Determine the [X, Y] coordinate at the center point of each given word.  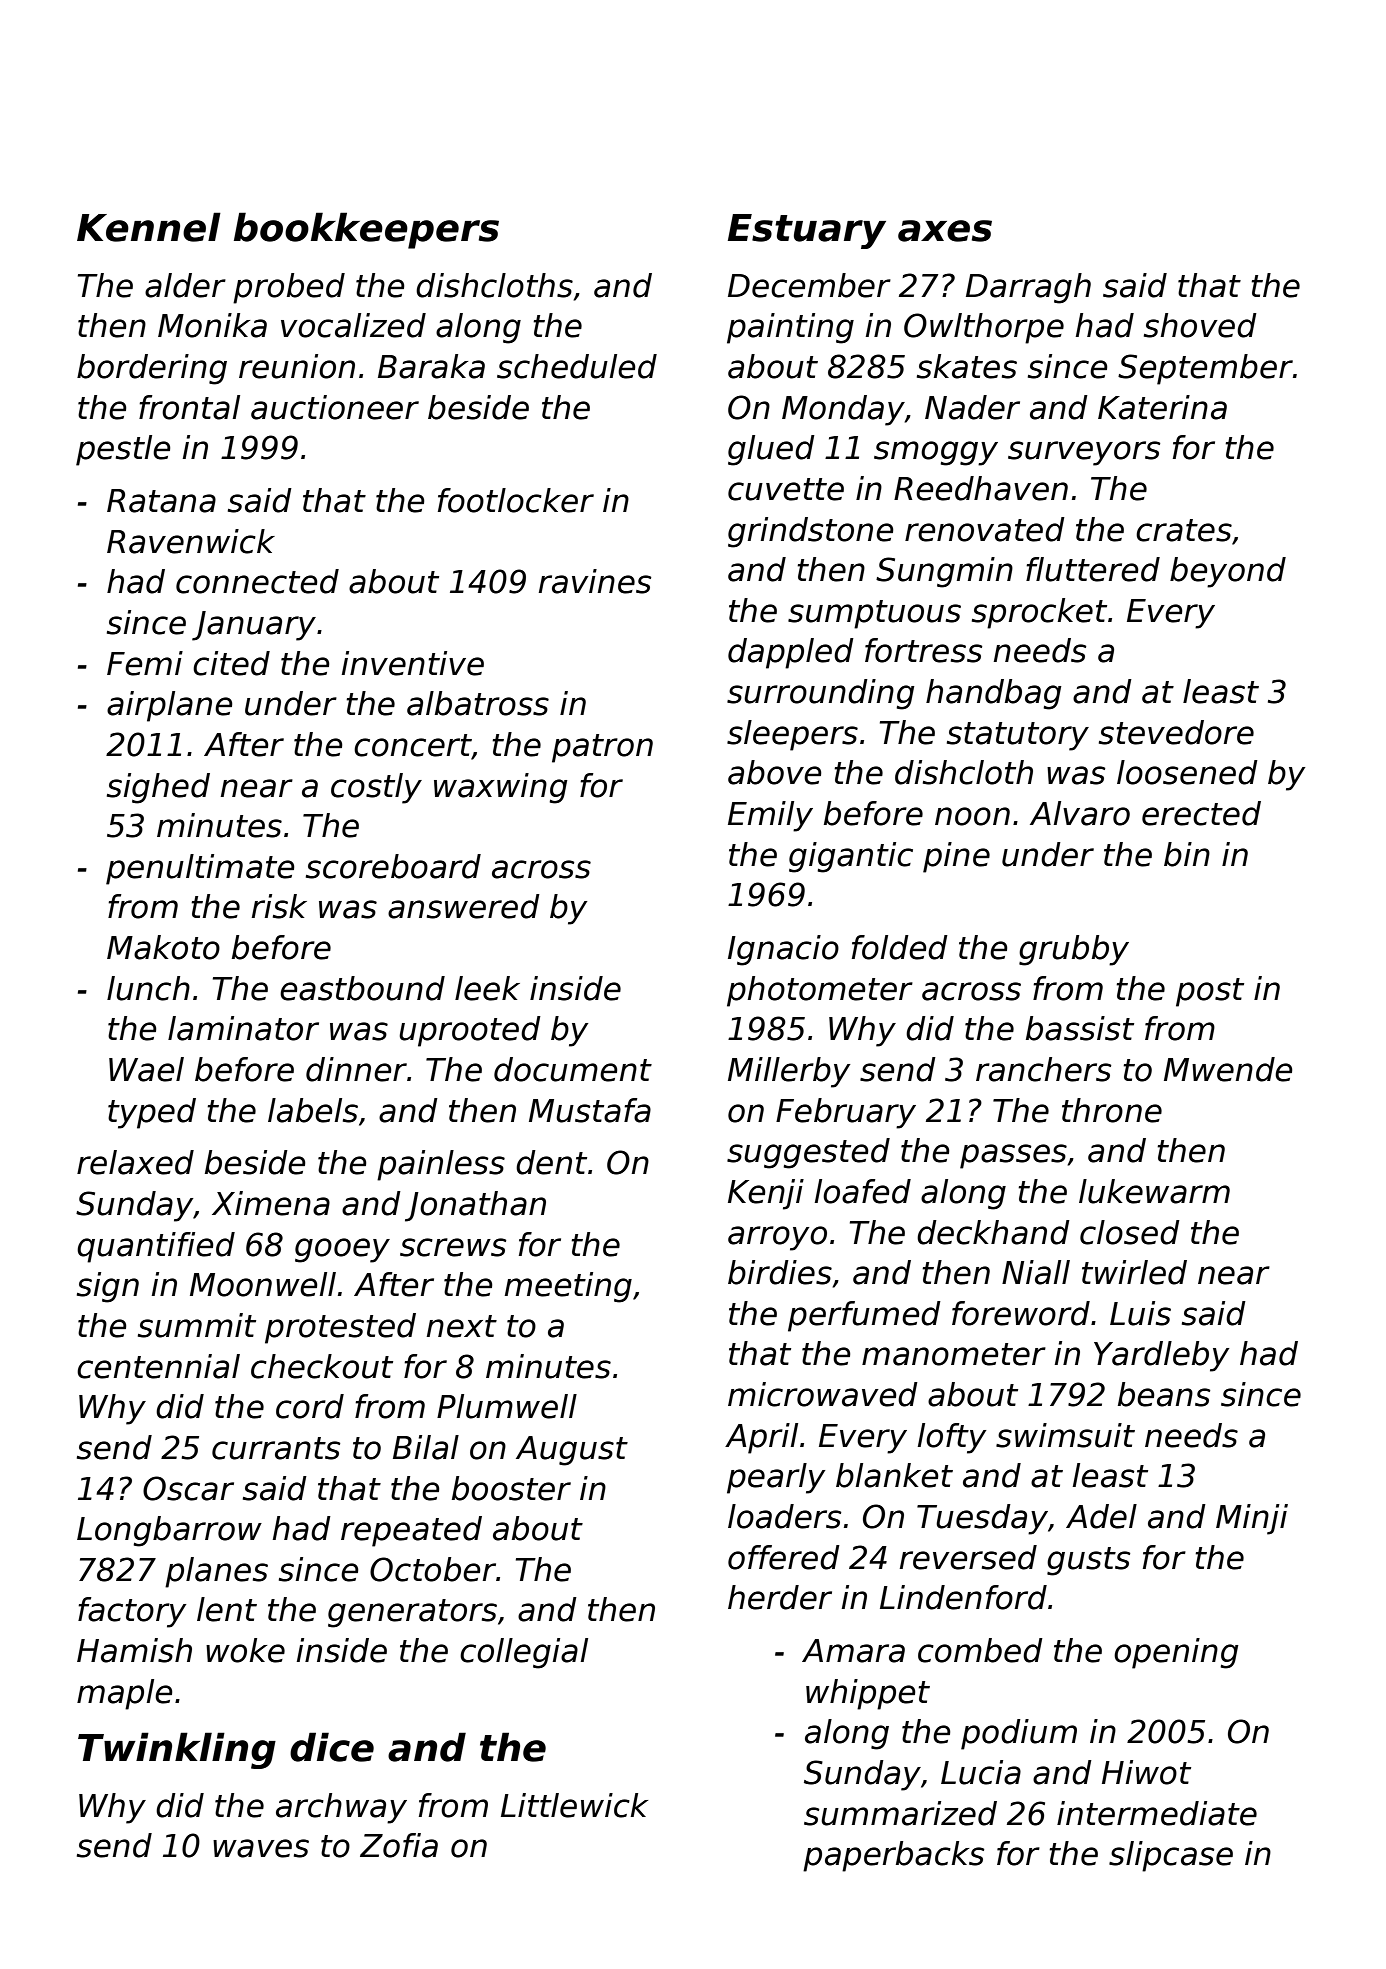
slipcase [1171, 1856]
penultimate [200, 869]
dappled [791, 653]
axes [945, 231]
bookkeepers [366, 230]
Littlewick [574, 1805]
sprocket [1039, 613]
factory [132, 1612]
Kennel [149, 227]
